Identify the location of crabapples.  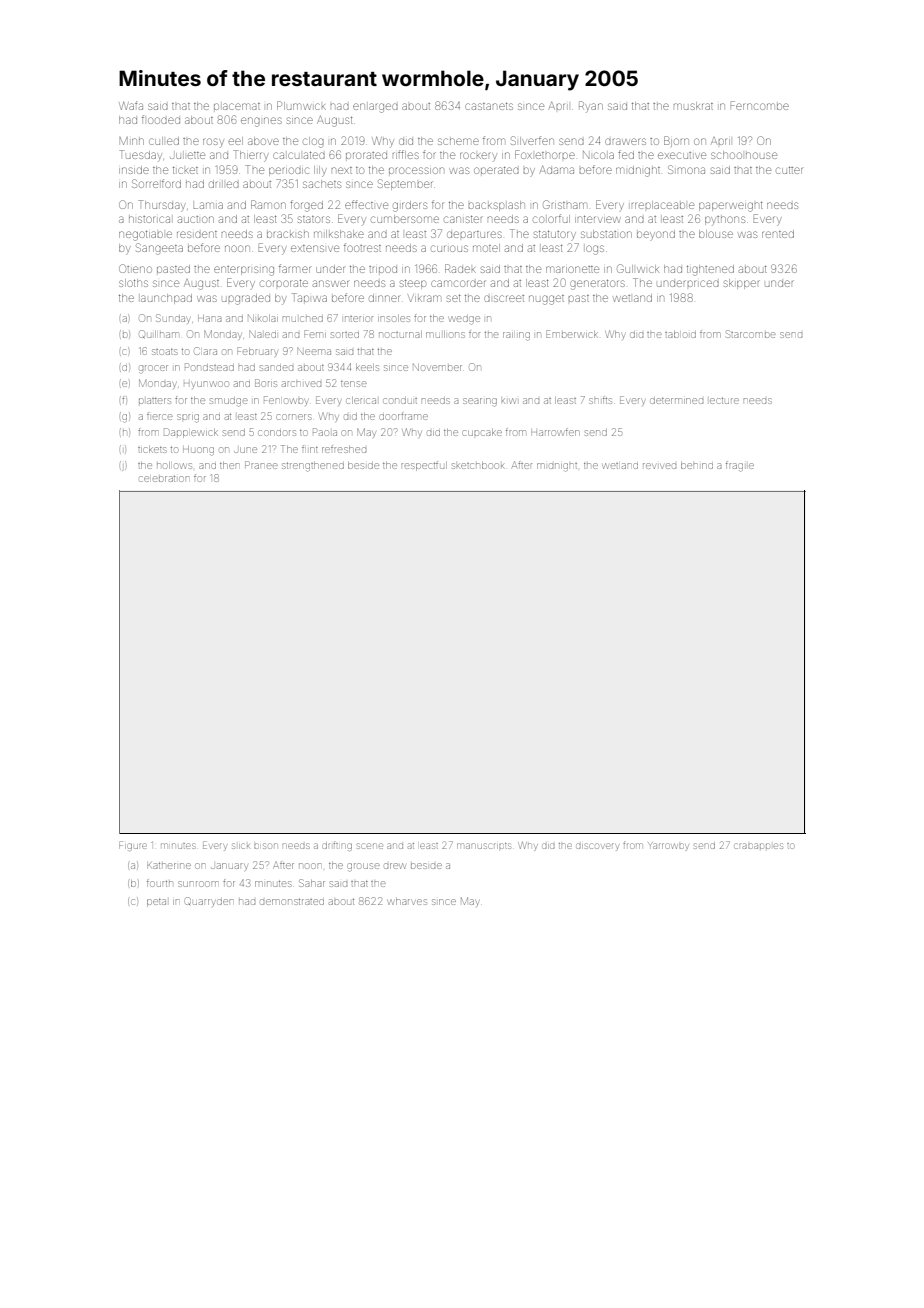
(759, 846).
